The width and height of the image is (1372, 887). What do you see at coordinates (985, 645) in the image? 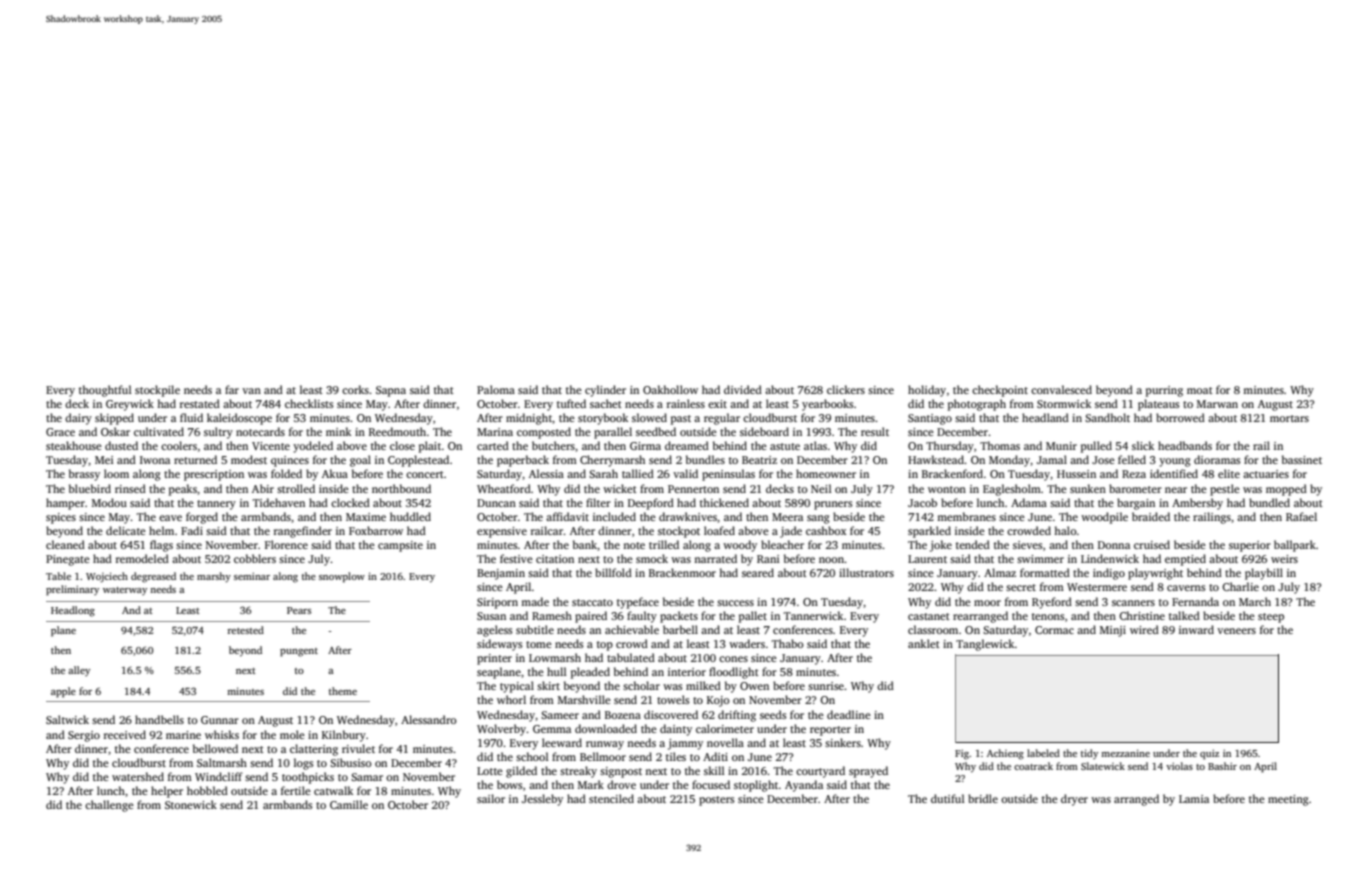
I see `Tanglewick` at bounding box center [985, 645].
